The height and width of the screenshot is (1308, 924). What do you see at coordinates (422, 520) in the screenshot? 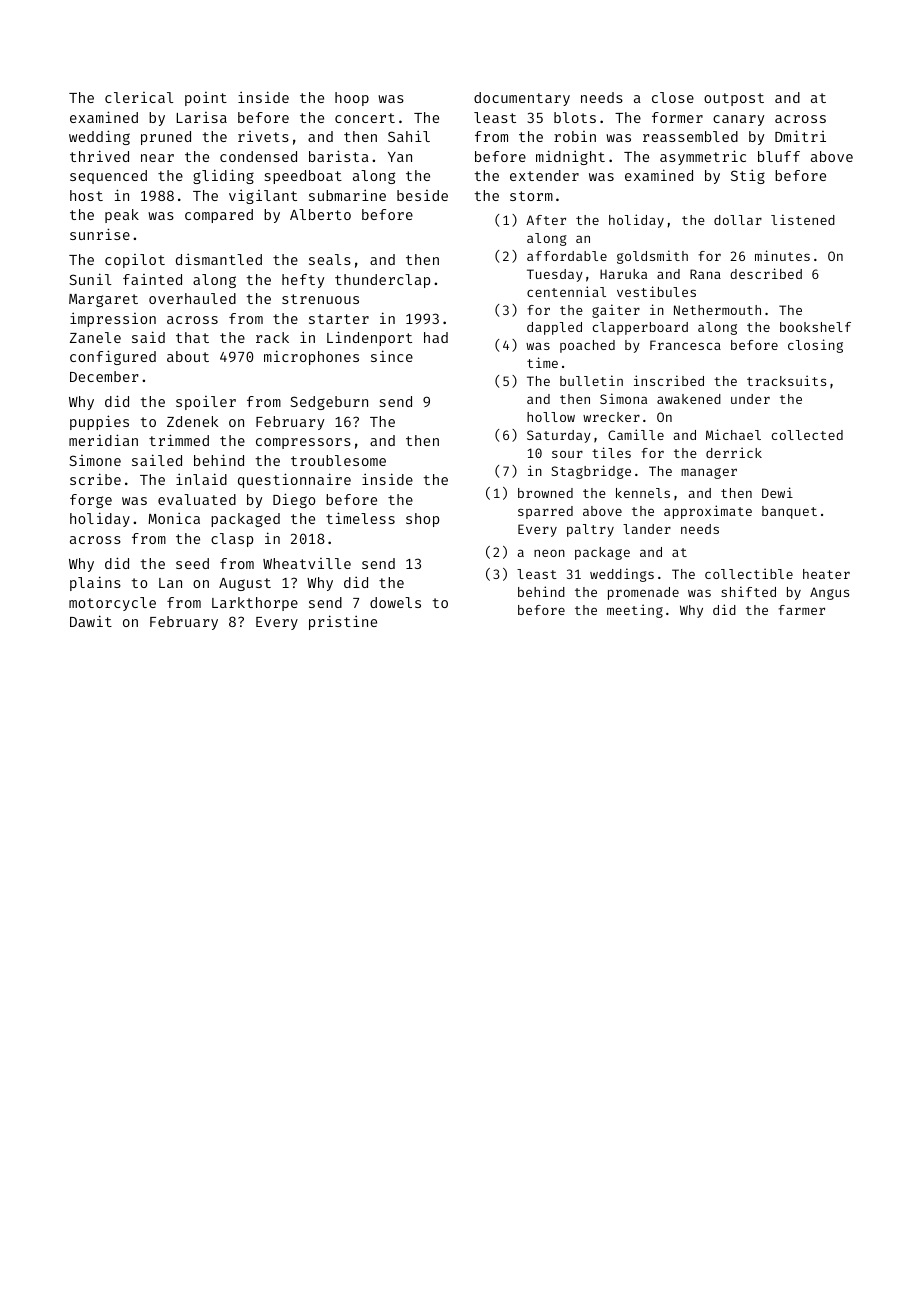
I see `shop` at bounding box center [422, 520].
